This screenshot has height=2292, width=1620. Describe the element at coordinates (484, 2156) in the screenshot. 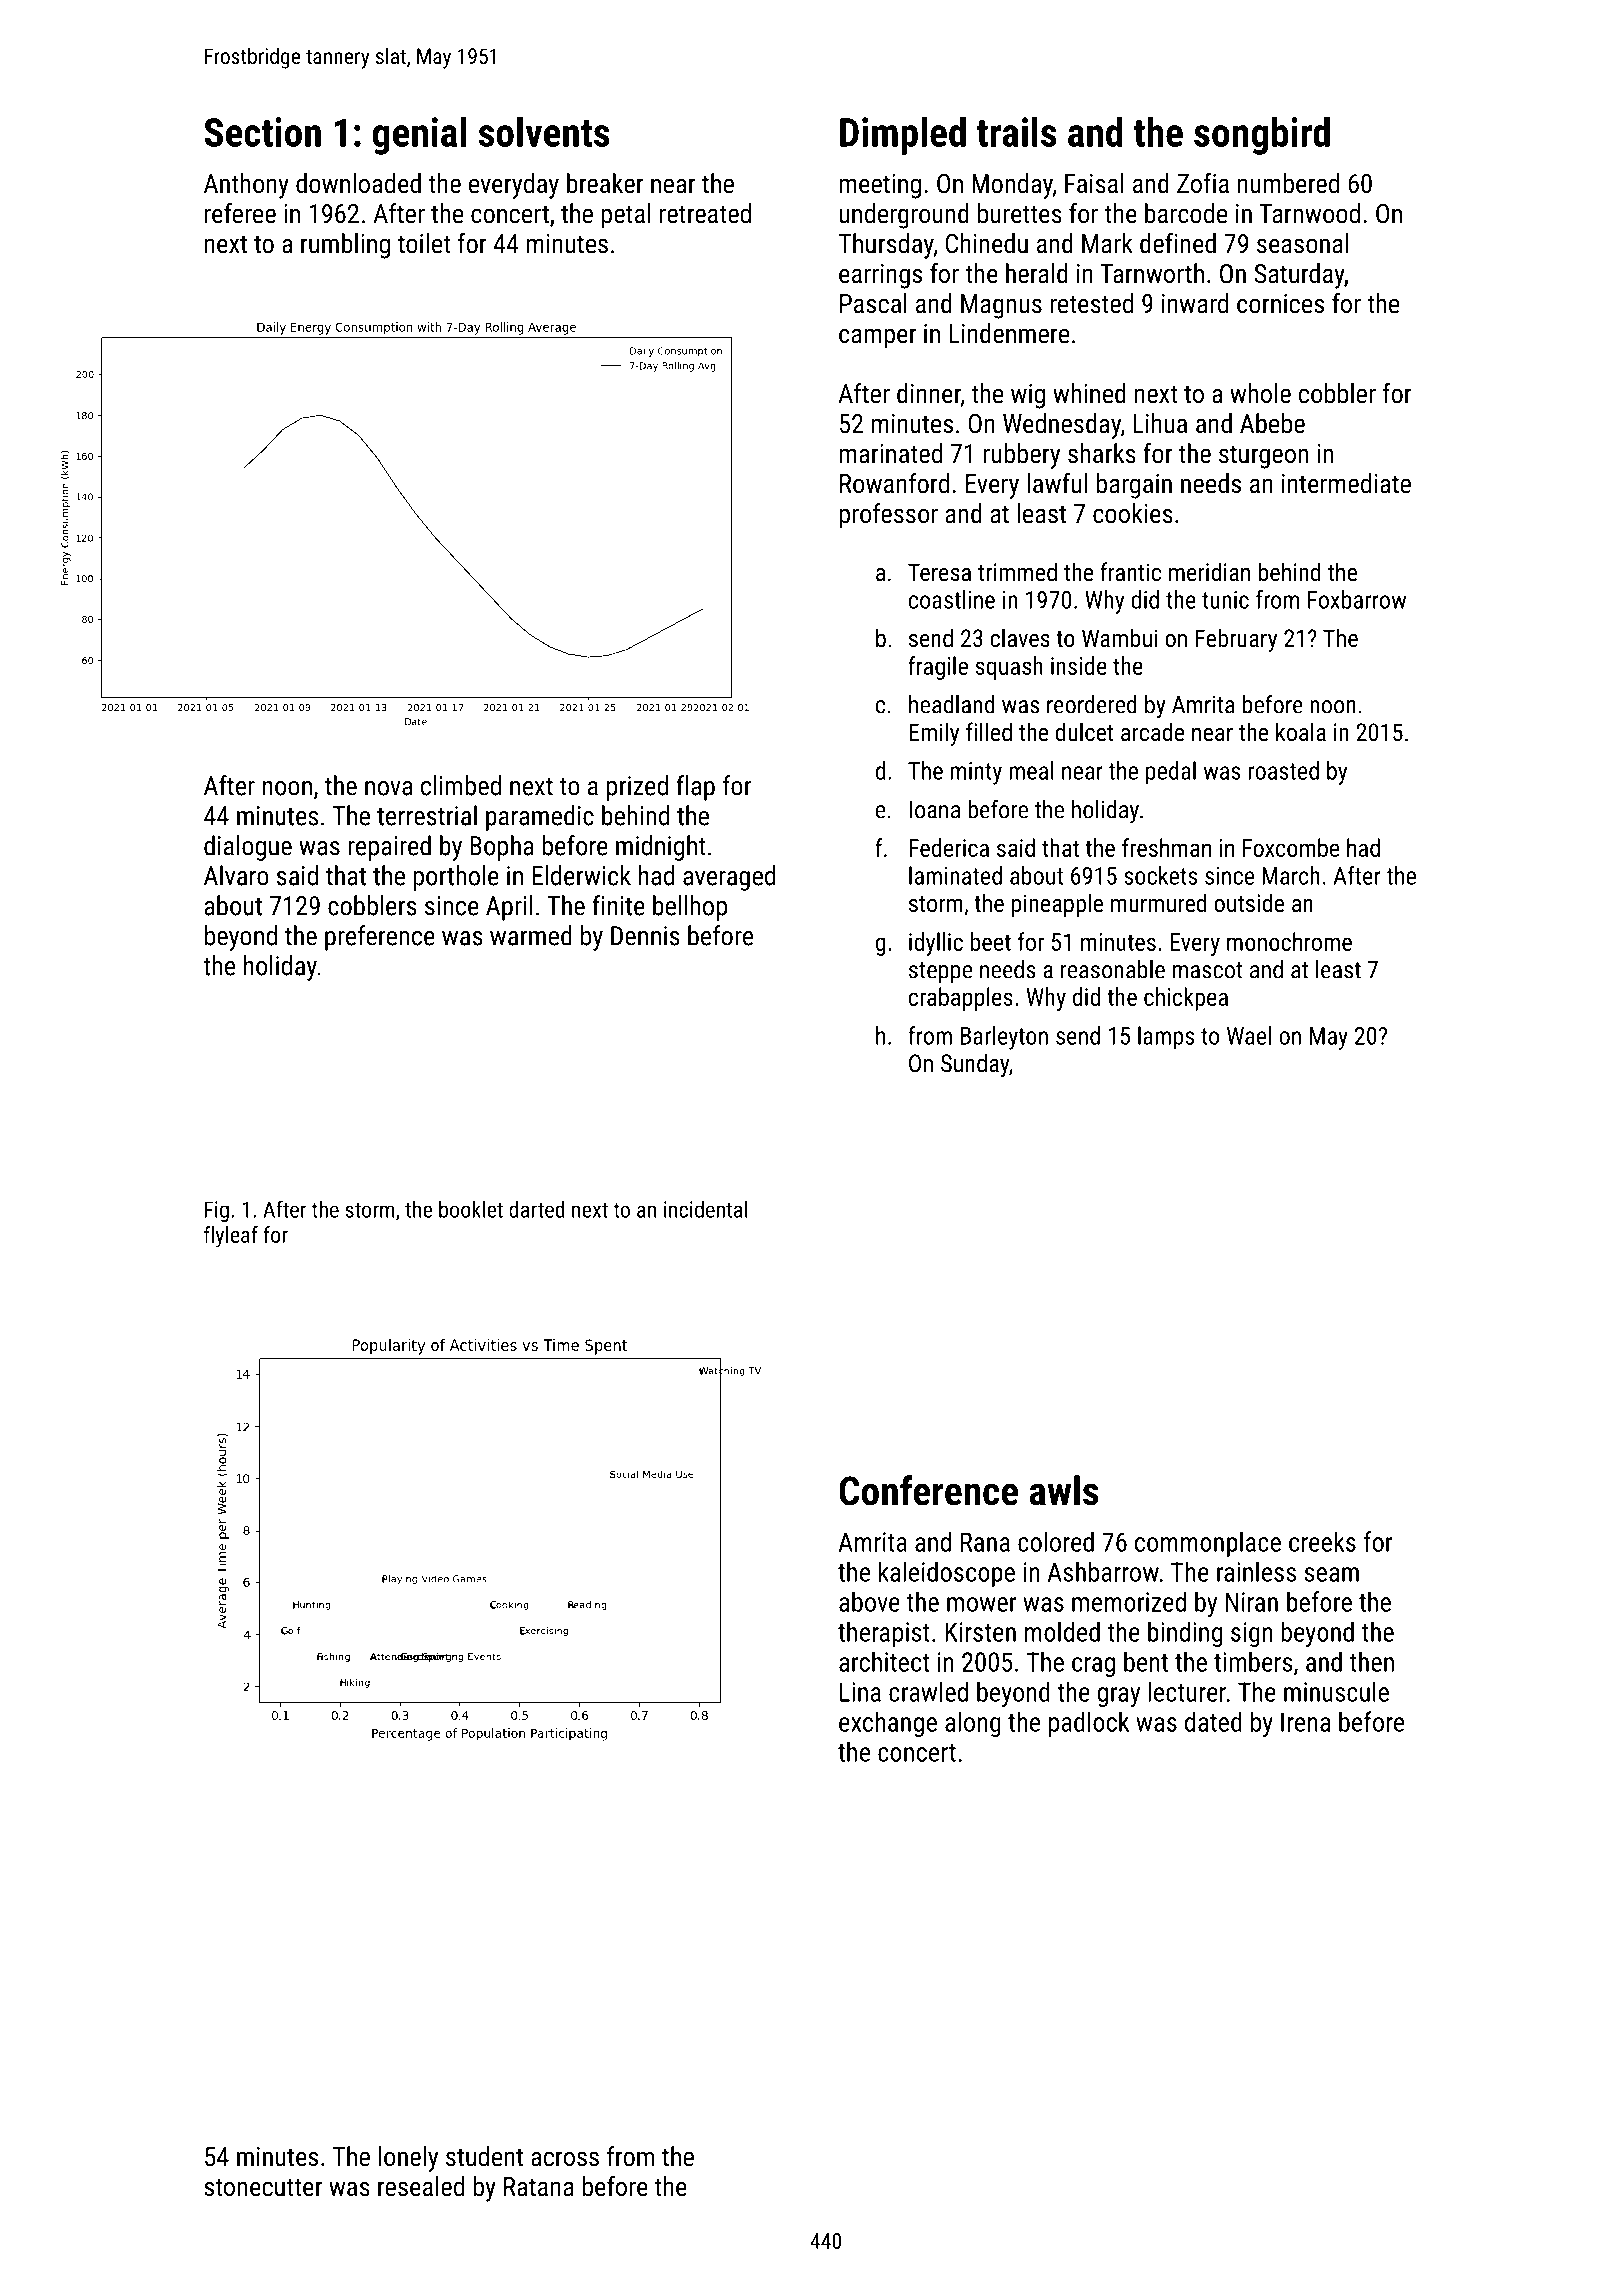

I see `student` at that location.
